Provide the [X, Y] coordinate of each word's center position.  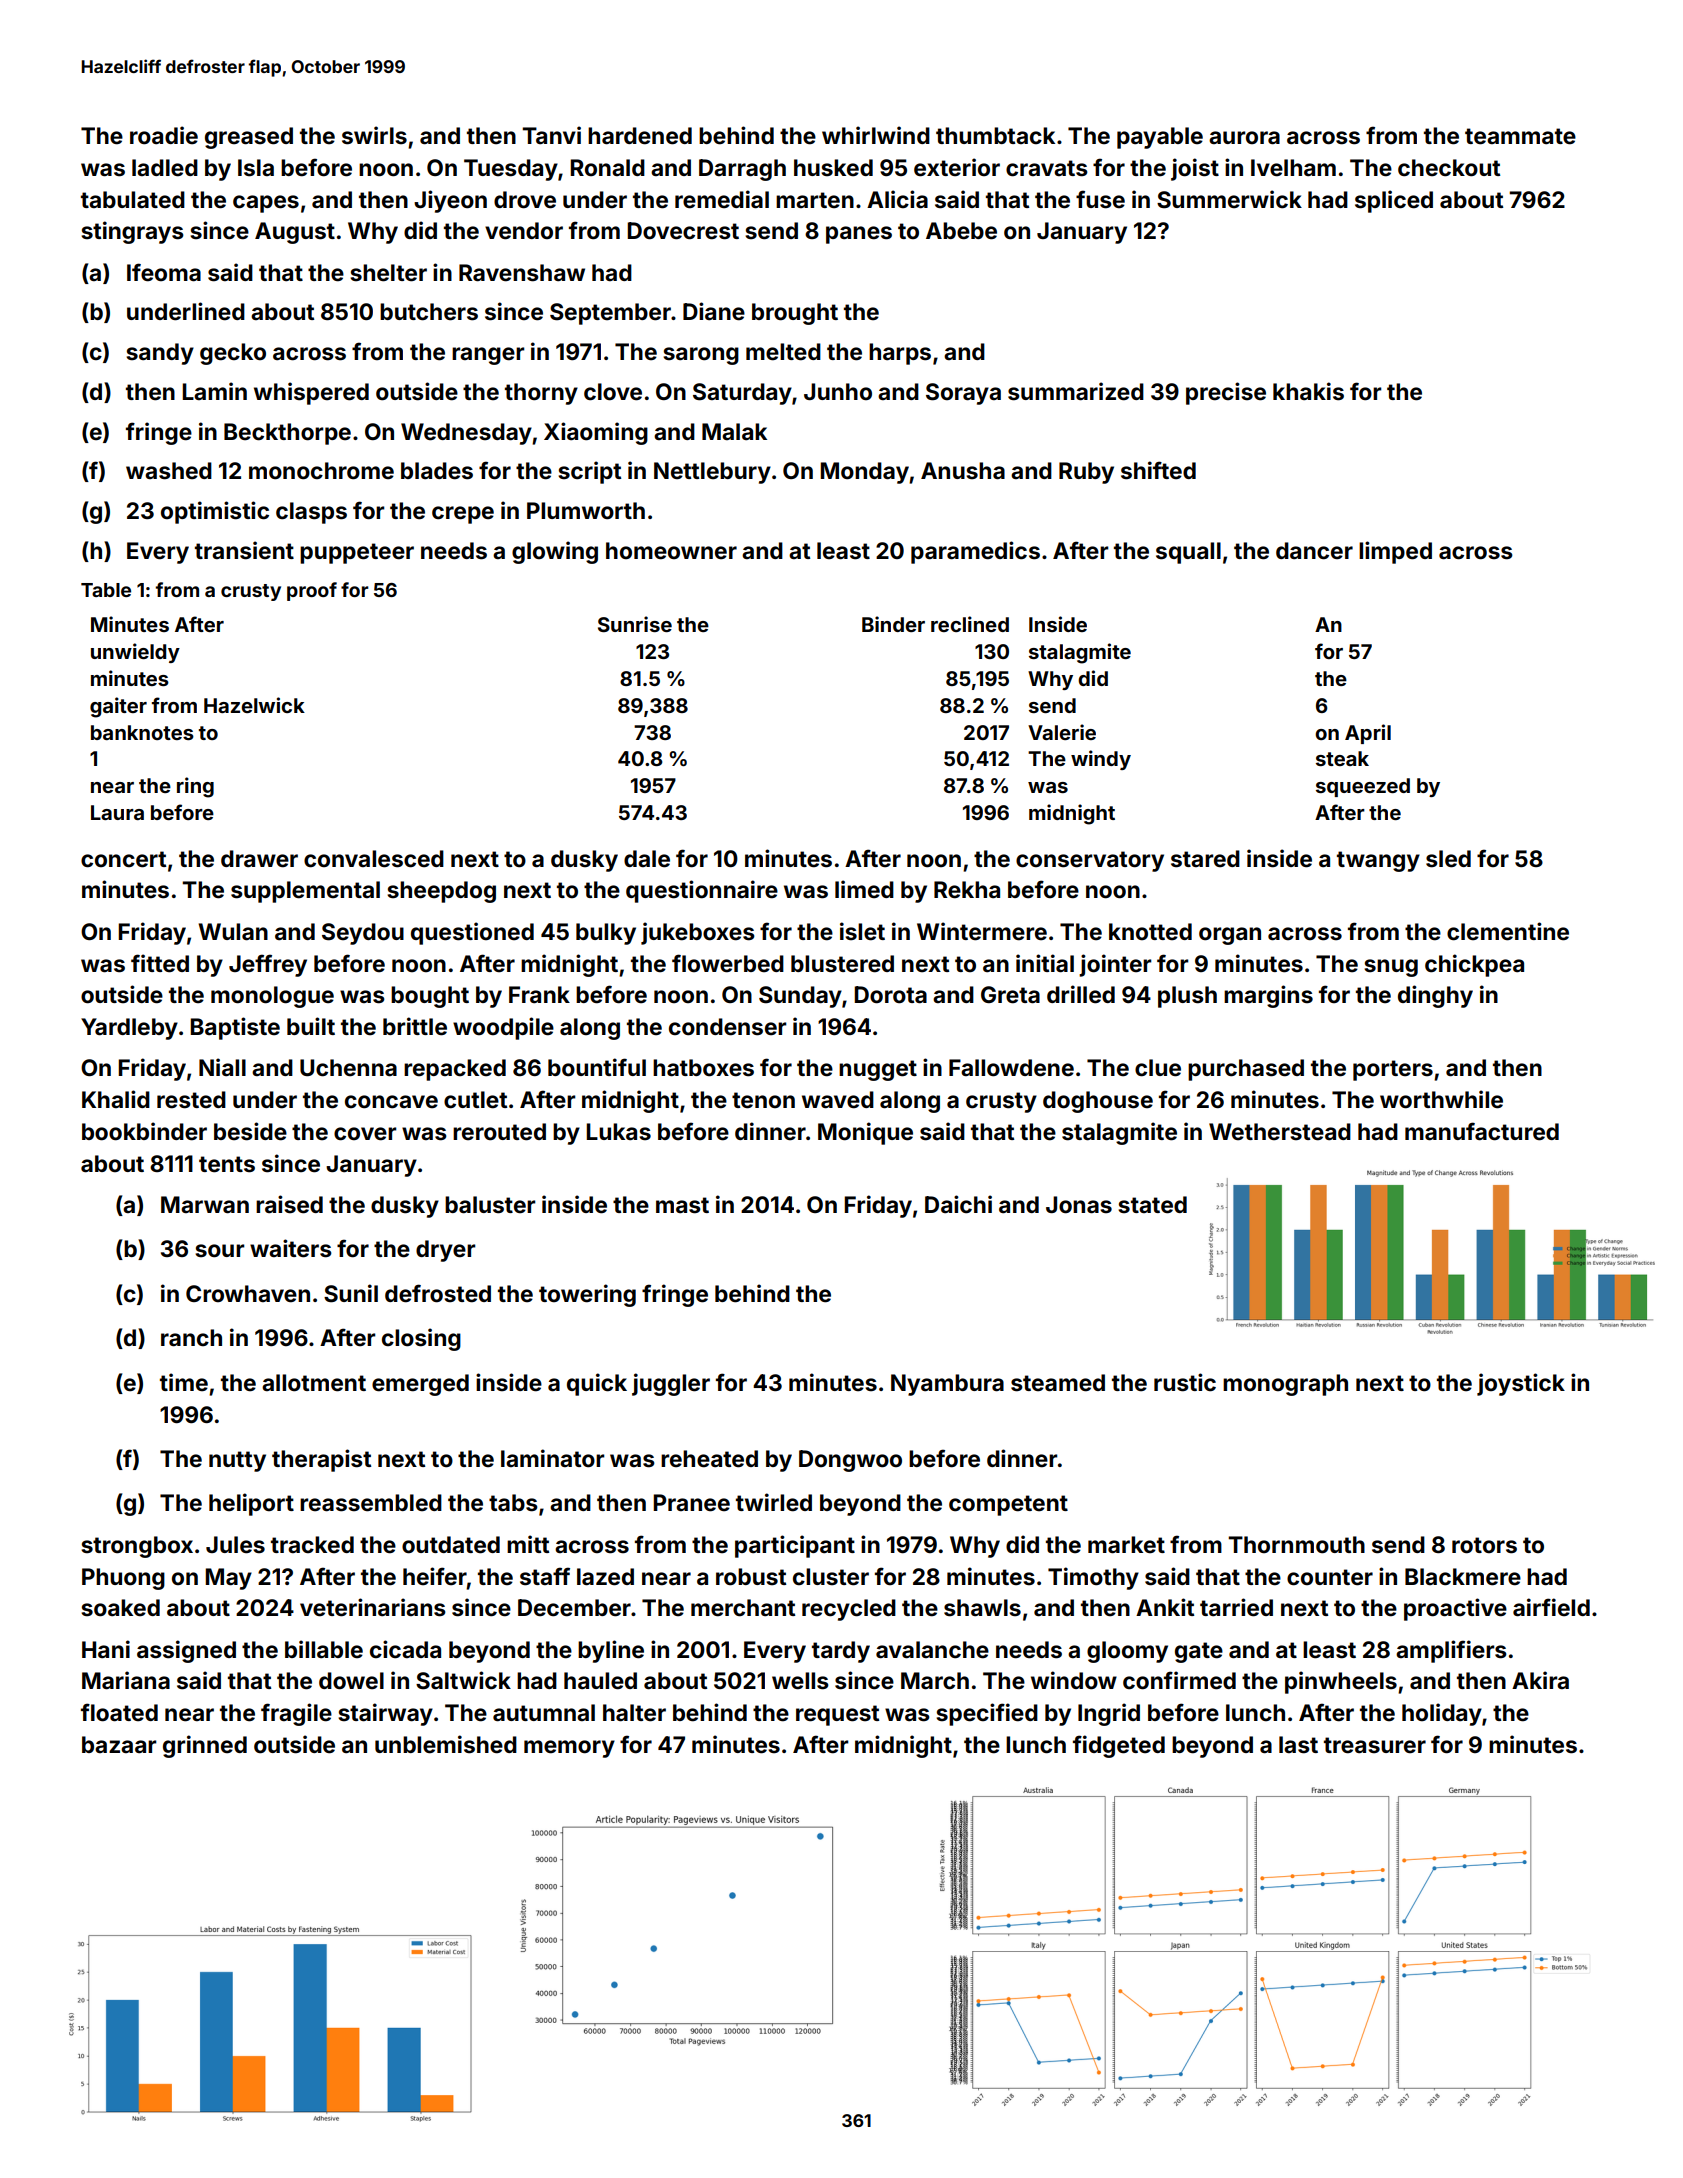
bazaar [119, 1744]
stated [1152, 1205]
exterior [957, 167]
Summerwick [1229, 199]
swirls [374, 135]
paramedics [975, 552]
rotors [1484, 1545]
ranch [191, 1338]
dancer [1314, 551]
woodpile [503, 1028]
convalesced [374, 859]
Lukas [618, 1132]
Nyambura [947, 1385]
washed [169, 471]
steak [1342, 758]
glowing [555, 552]
